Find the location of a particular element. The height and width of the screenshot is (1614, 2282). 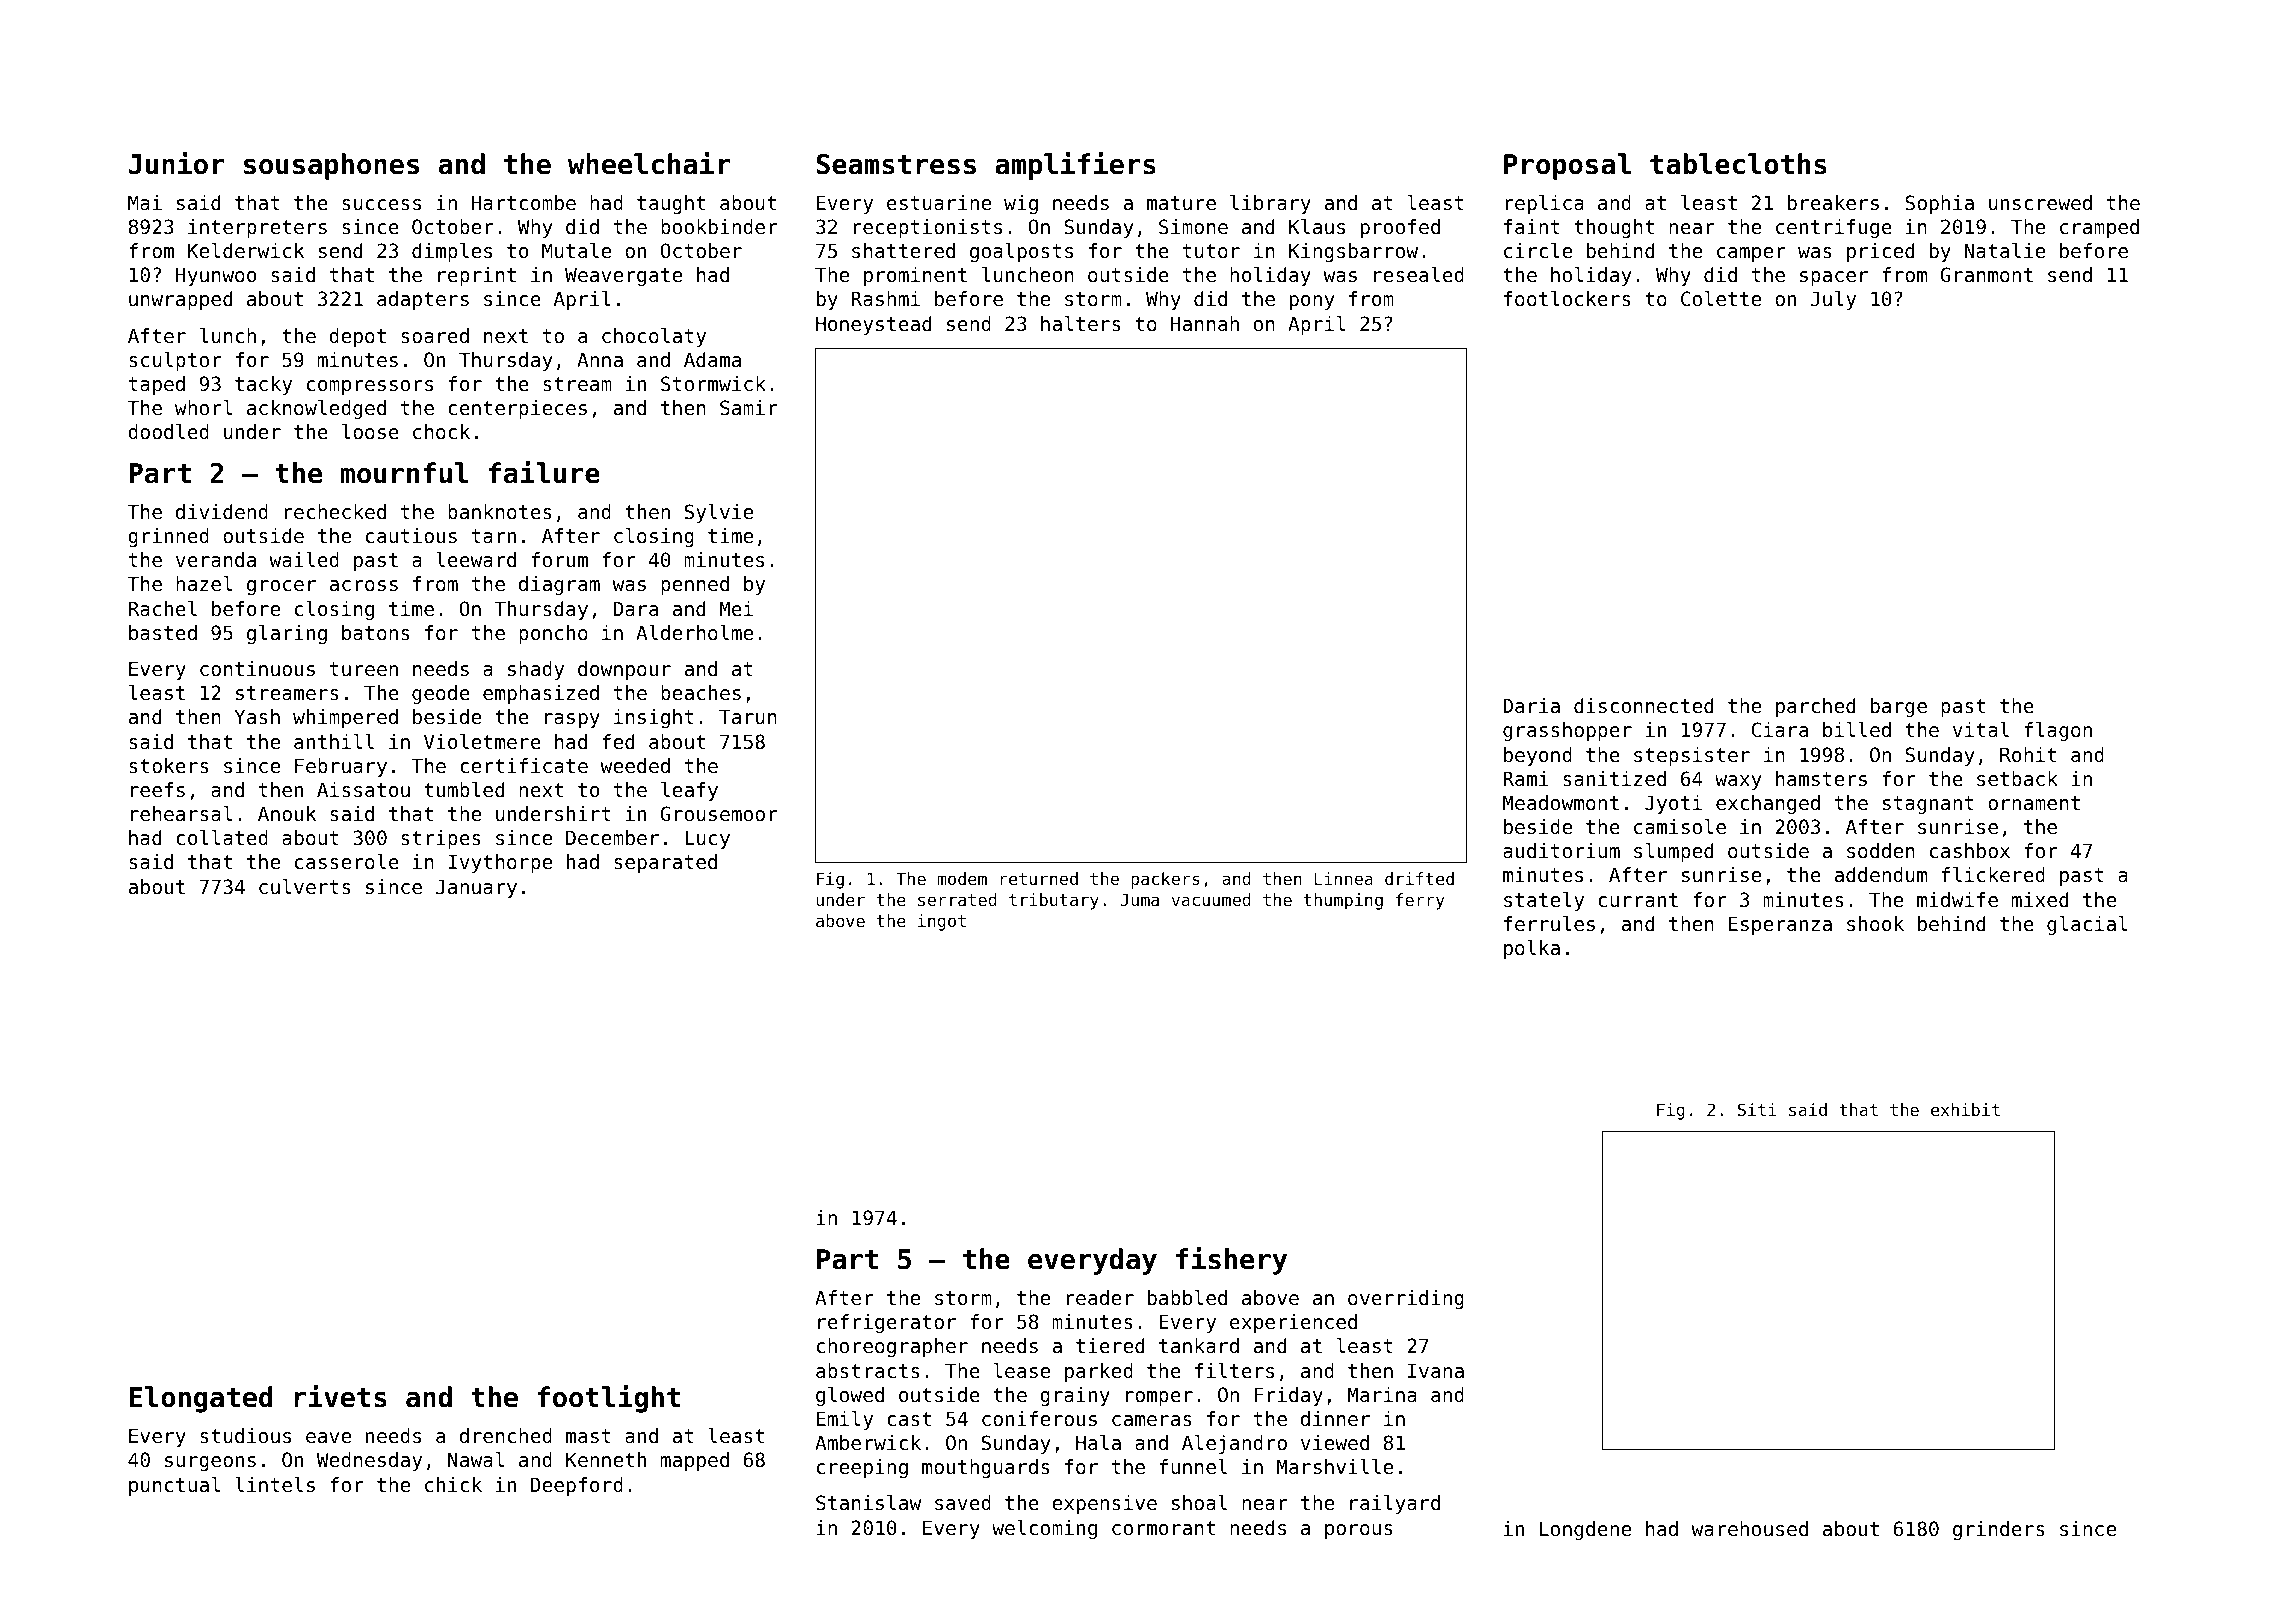

fishery is located at coordinates (1231, 1261).
